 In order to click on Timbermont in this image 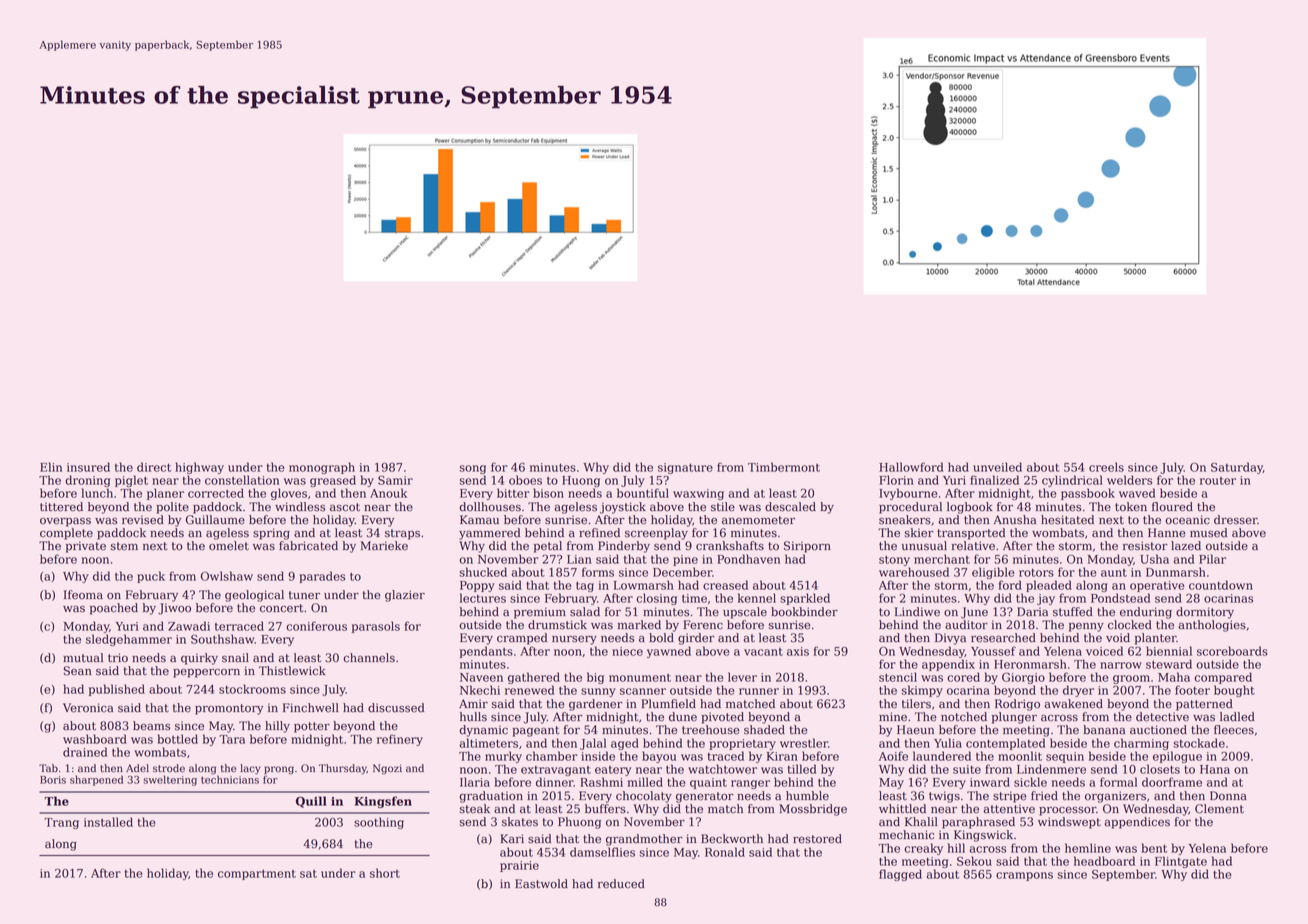, I will do `click(784, 467)`.
